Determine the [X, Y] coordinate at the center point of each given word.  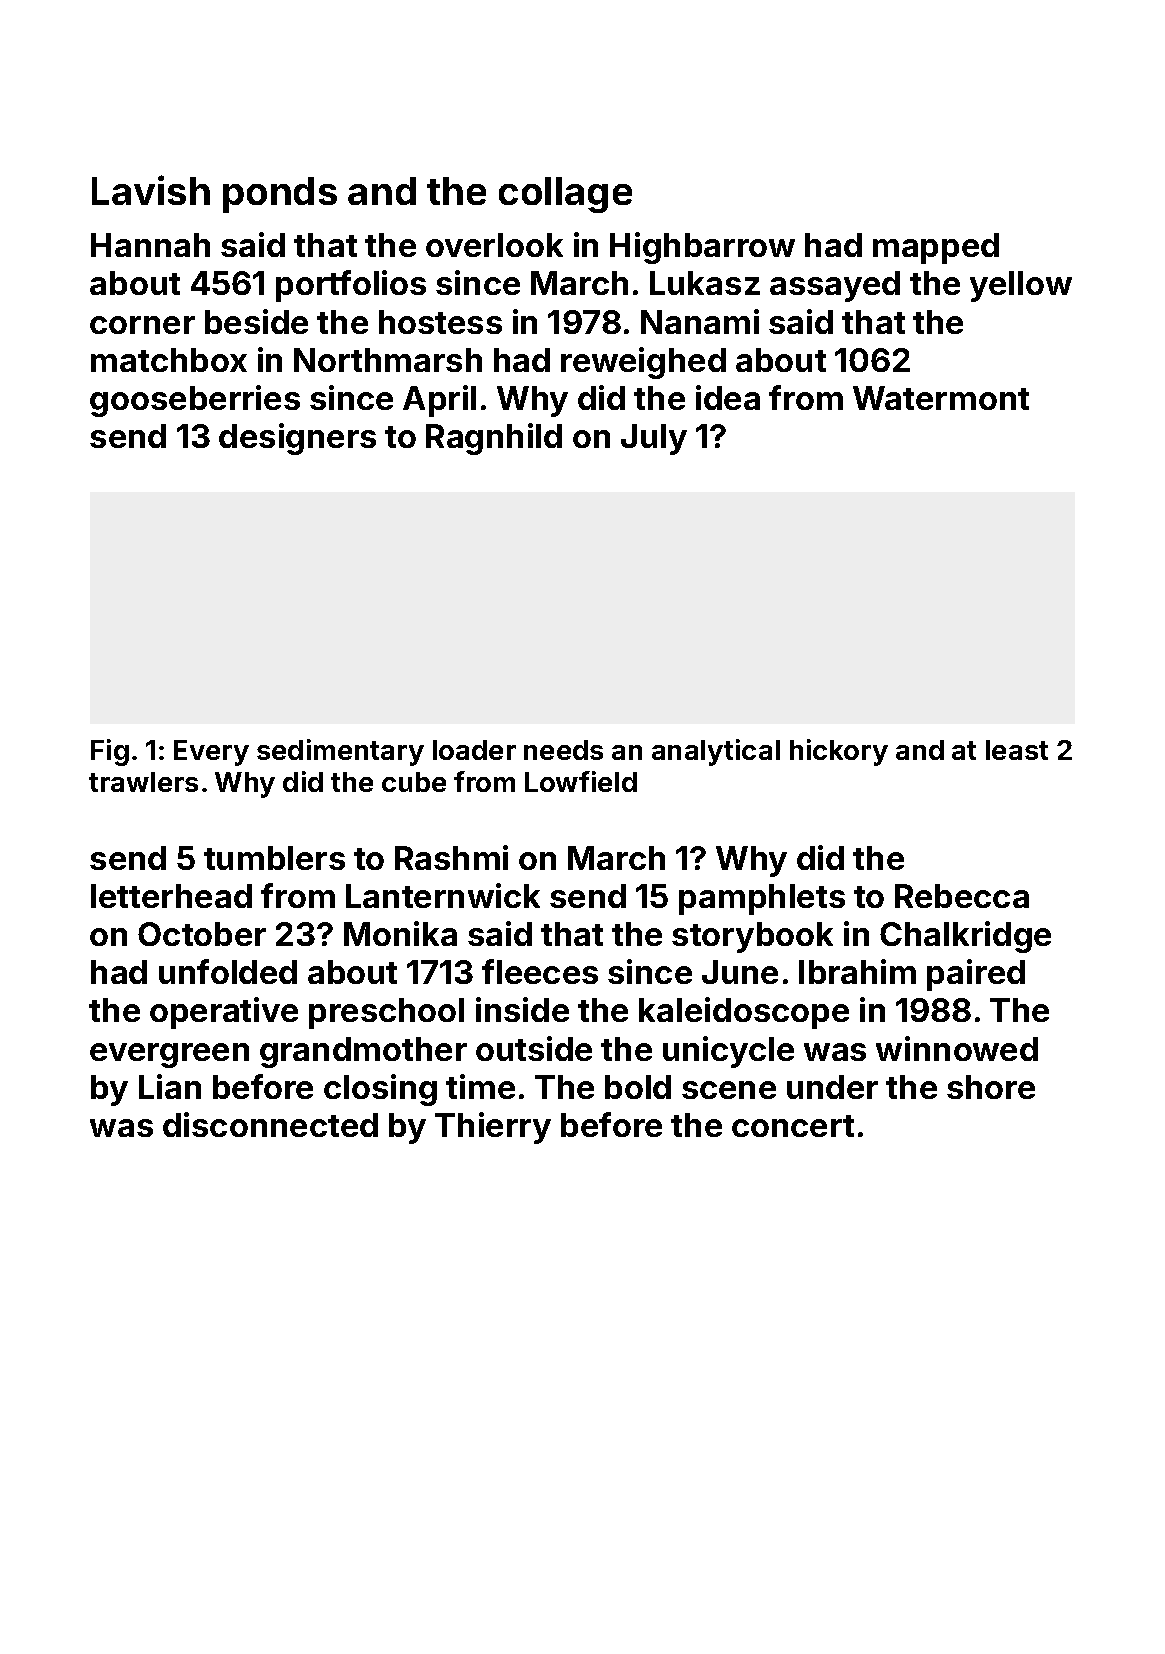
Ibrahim [857, 971]
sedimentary [340, 752]
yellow [1021, 286]
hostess [440, 322]
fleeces [540, 971]
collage [565, 195]
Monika [400, 933]
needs [563, 750]
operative [224, 1013]
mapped [936, 248]
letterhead [171, 896]
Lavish [151, 190]
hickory [839, 752]
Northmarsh [388, 360]
